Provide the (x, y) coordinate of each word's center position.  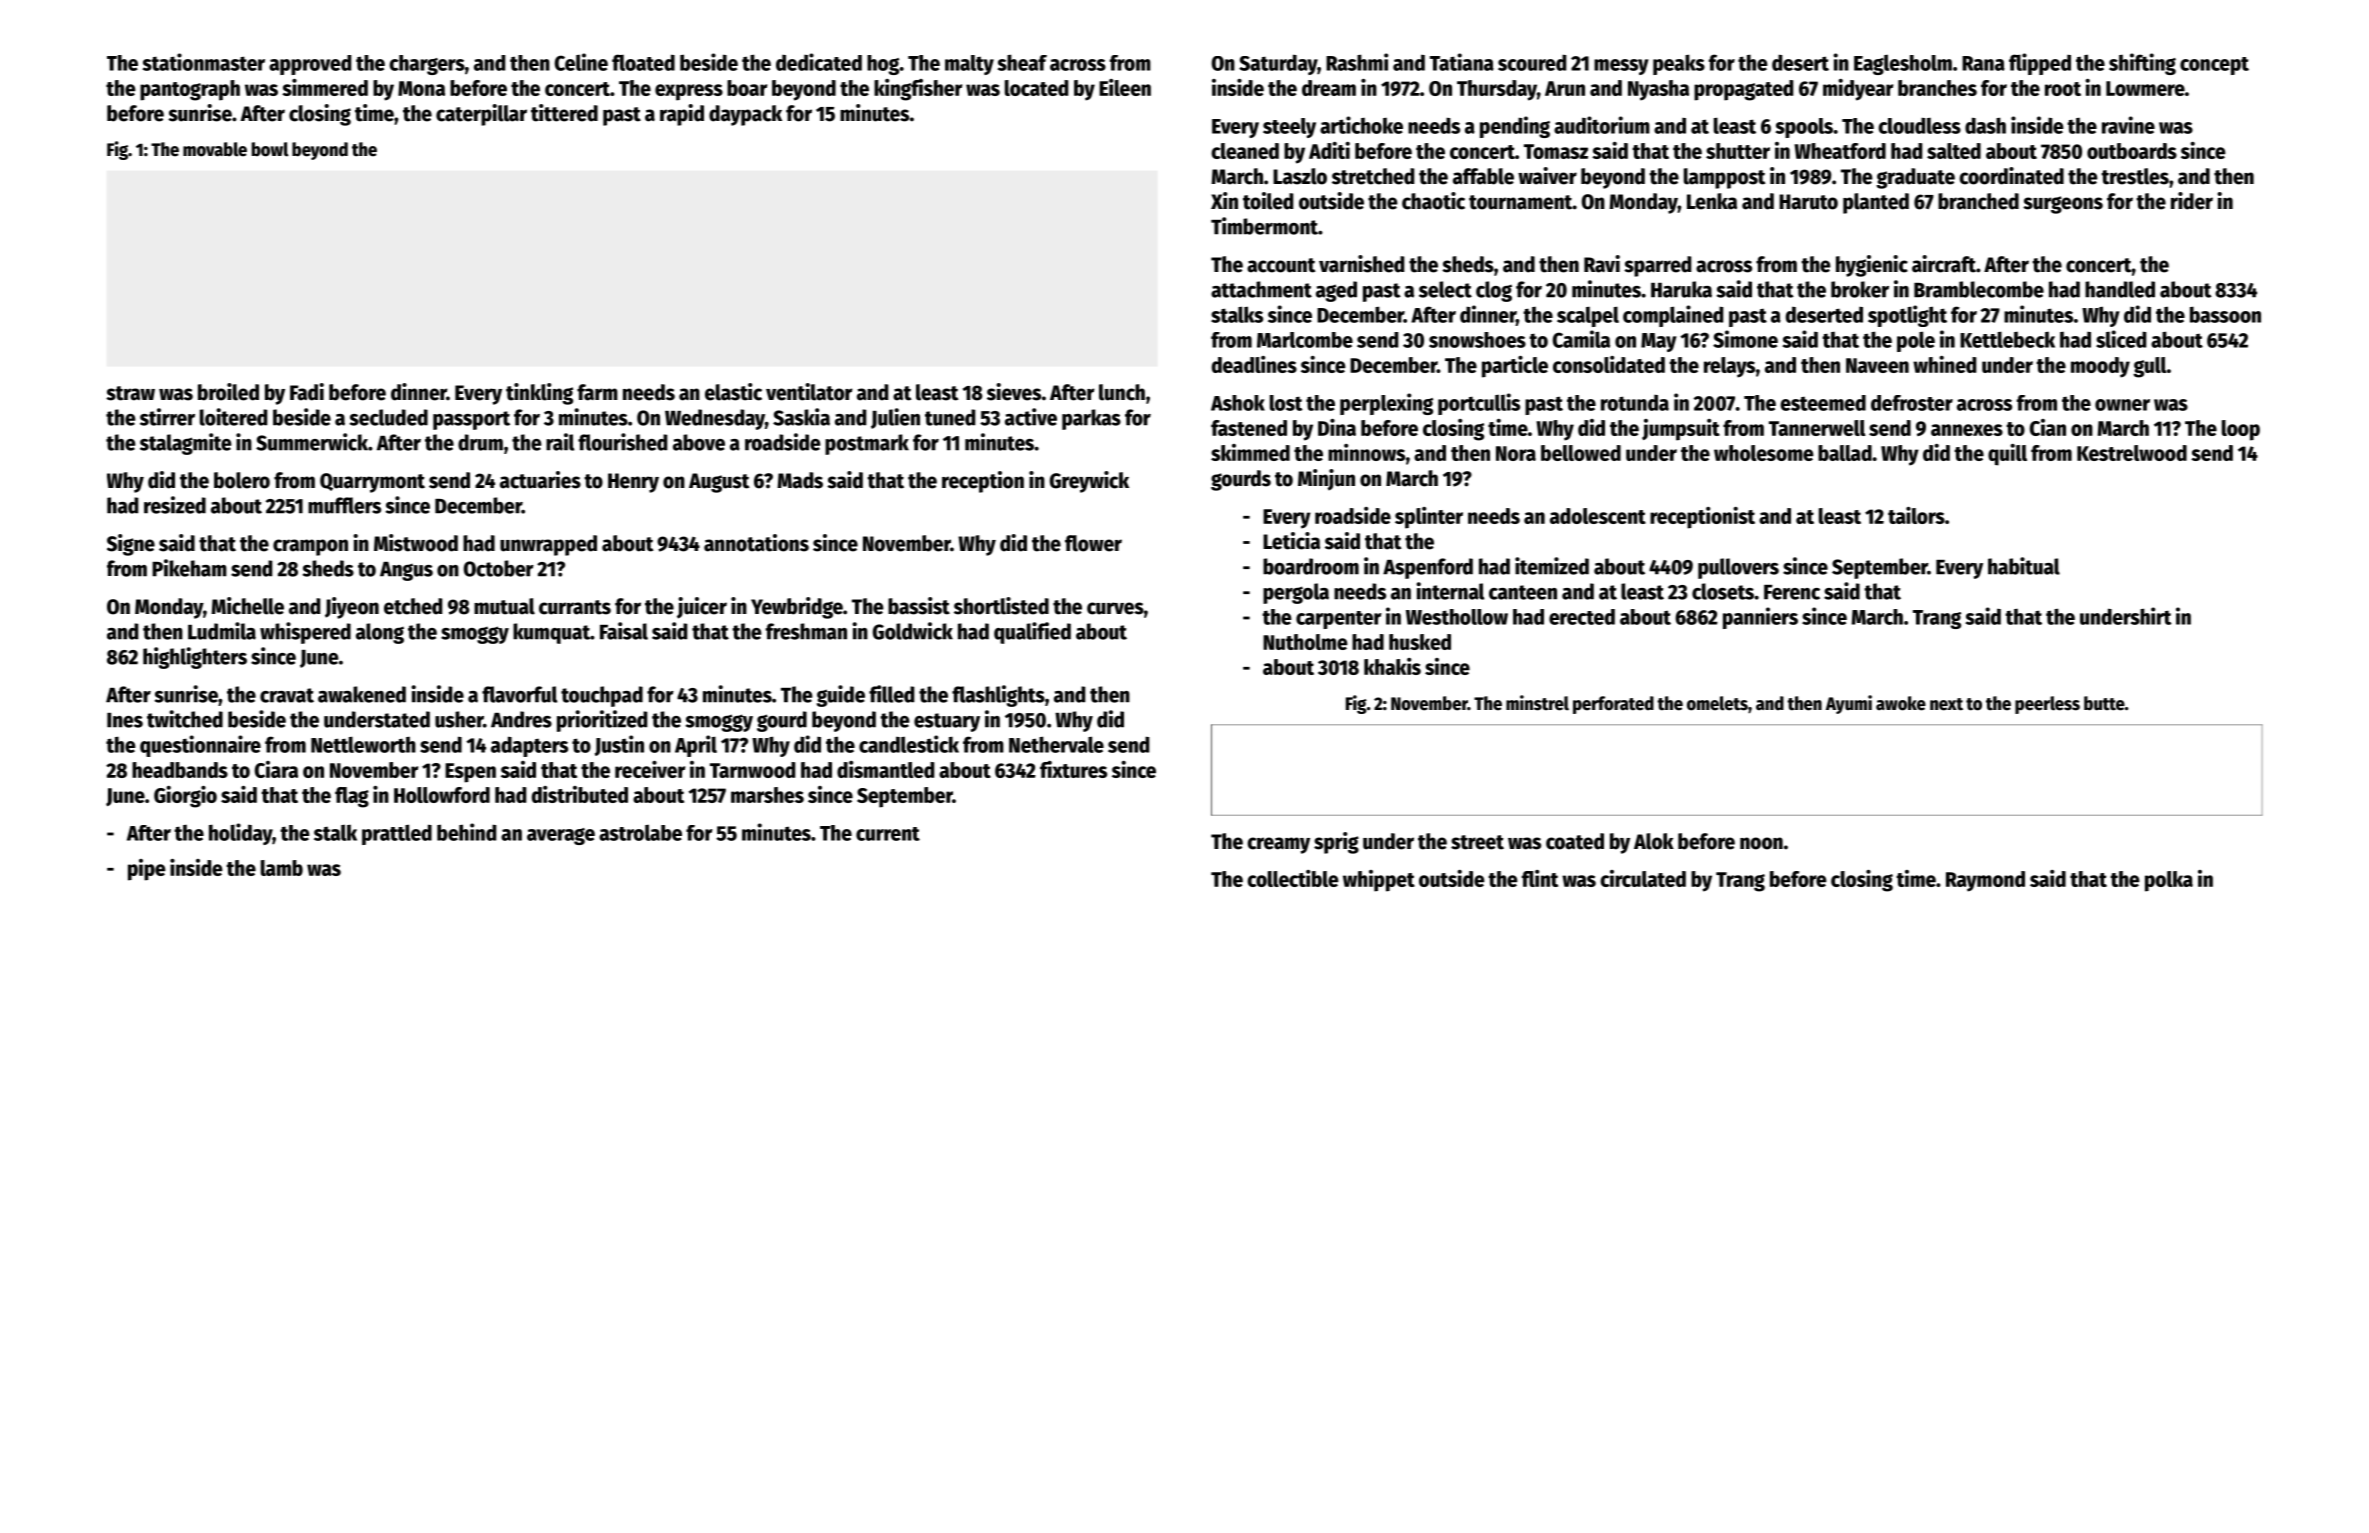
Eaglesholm (1903, 64)
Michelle (247, 606)
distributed (580, 794)
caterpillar (481, 115)
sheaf (1022, 62)
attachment (1261, 289)
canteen (1523, 592)
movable (215, 149)
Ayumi (1849, 704)
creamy (1278, 845)
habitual (2024, 566)
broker (1860, 289)
